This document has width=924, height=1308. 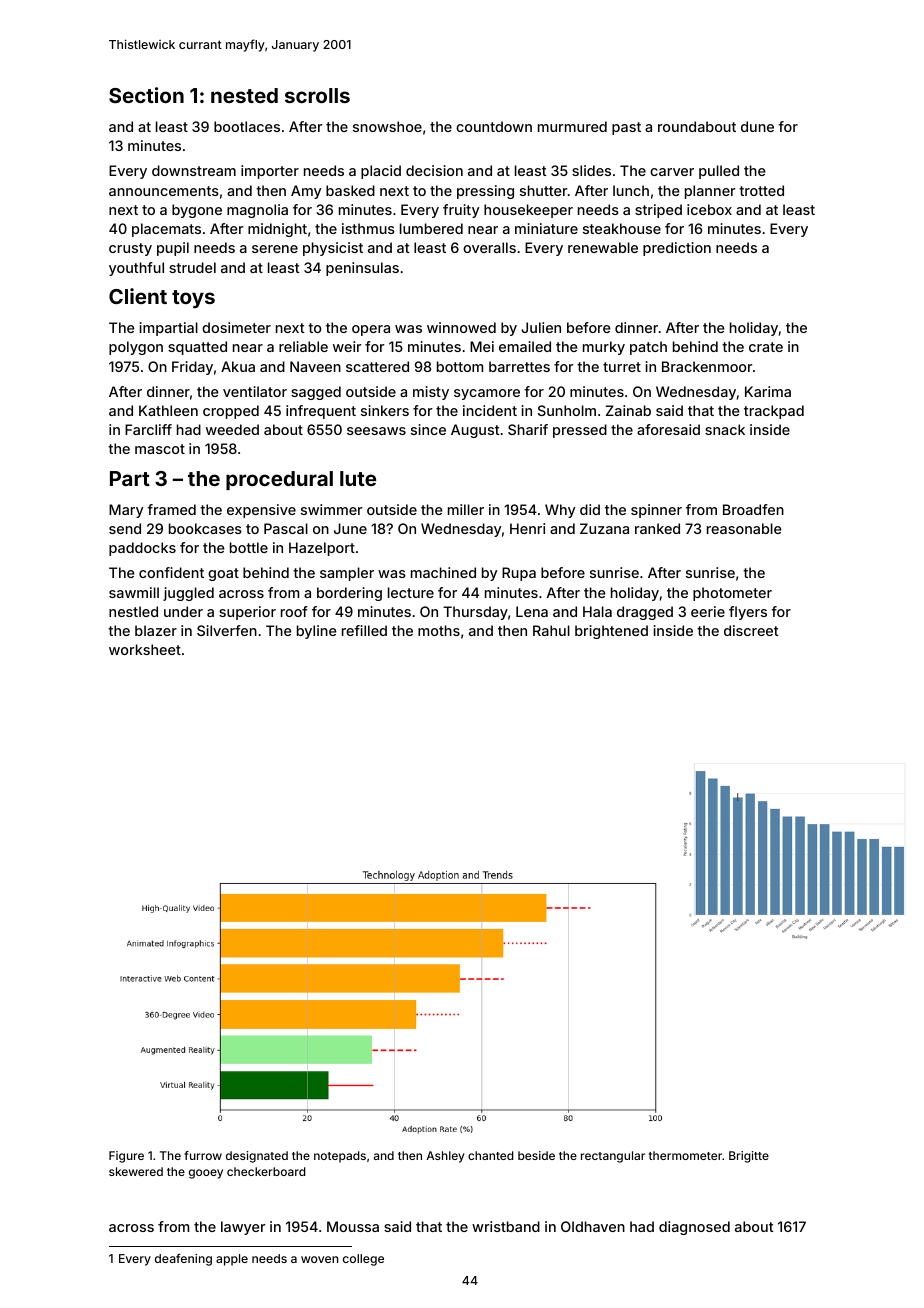 What do you see at coordinates (146, 95) in the document?
I see `Section` at bounding box center [146, 95].
